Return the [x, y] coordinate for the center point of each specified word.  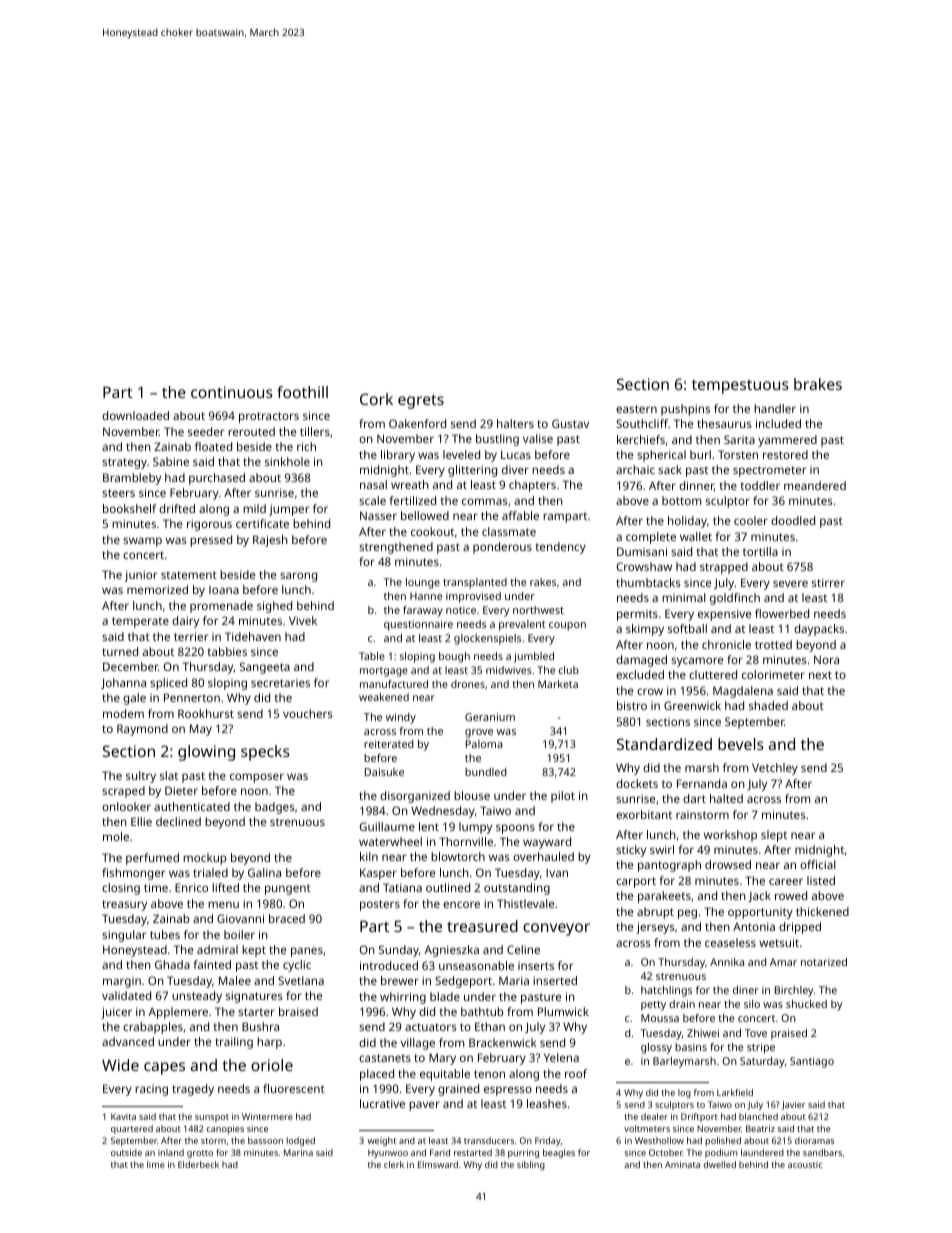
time [156, 887]
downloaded [135, 415]
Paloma [484, 744]
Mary [442, 1059]
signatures [254, 997]
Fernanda [702, 783]
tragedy [193, 1090]
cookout [432, 531]
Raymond [142, 730]
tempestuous [740, 387]
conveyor [556, 929]
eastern [636, 409]
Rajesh [270, 541]
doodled [793, 520]
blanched [758, 1116]
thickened [822, 911]
